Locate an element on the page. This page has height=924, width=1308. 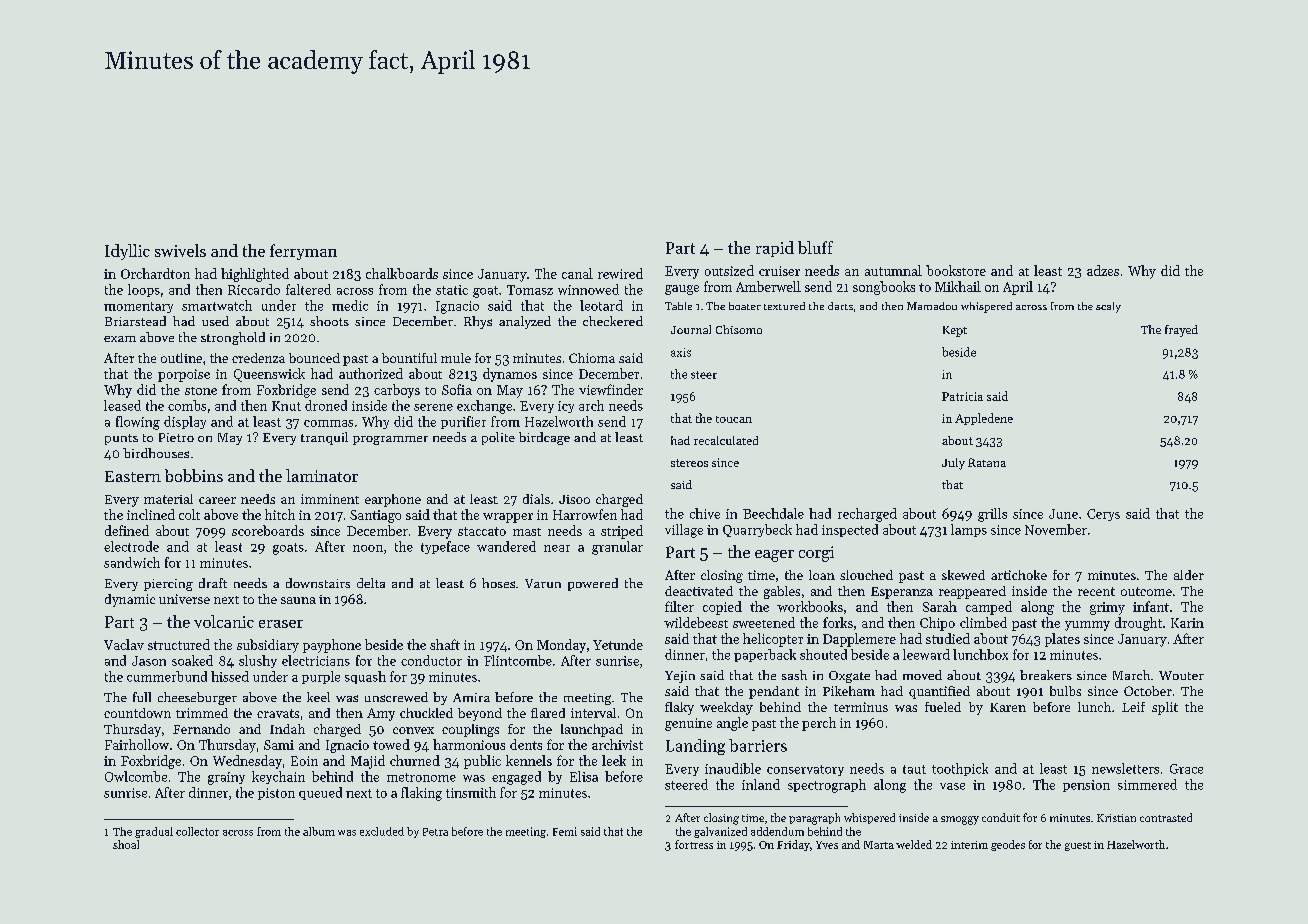
swivels is located at coordinates (180, 250).
